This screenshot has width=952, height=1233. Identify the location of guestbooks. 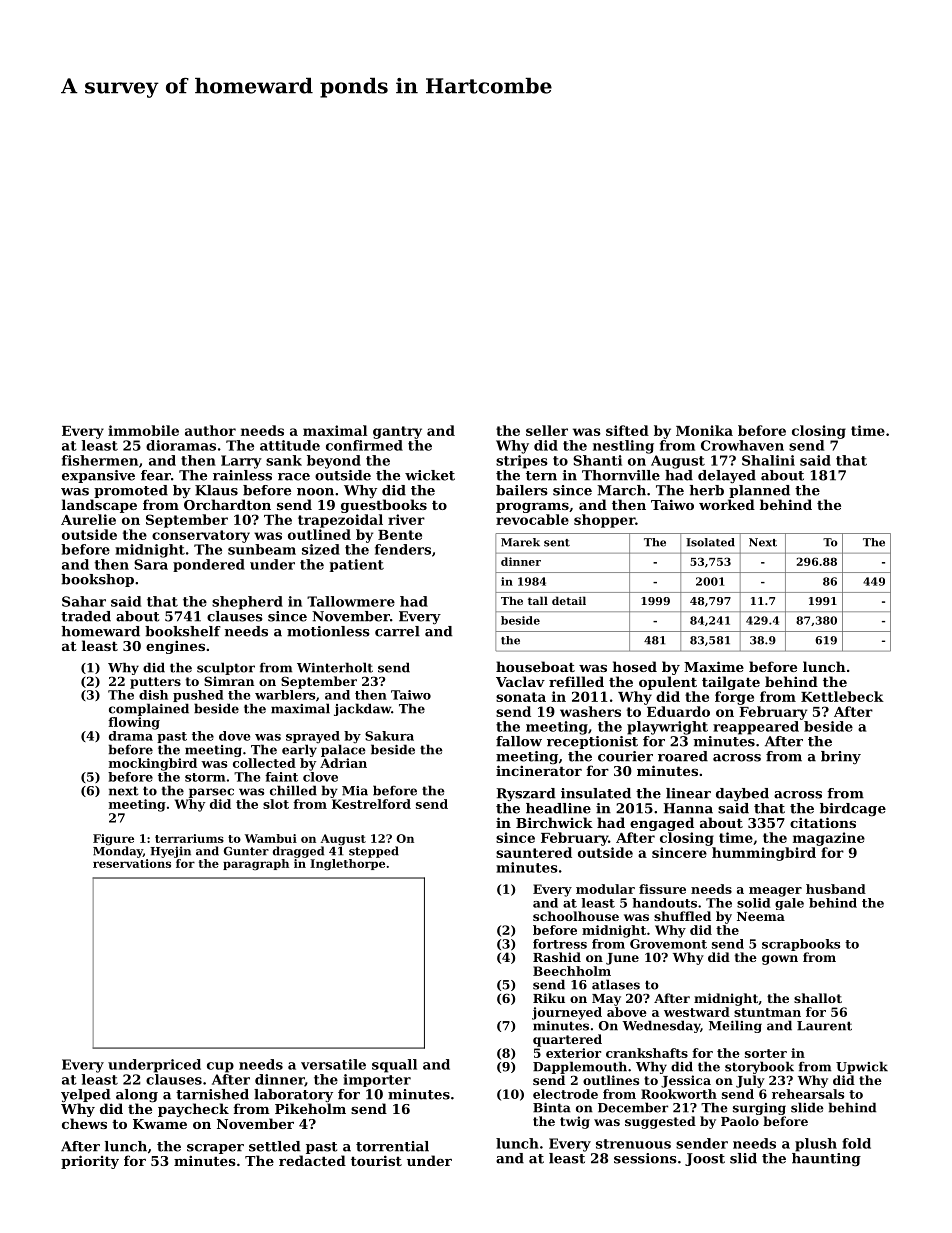
(384, 506).
